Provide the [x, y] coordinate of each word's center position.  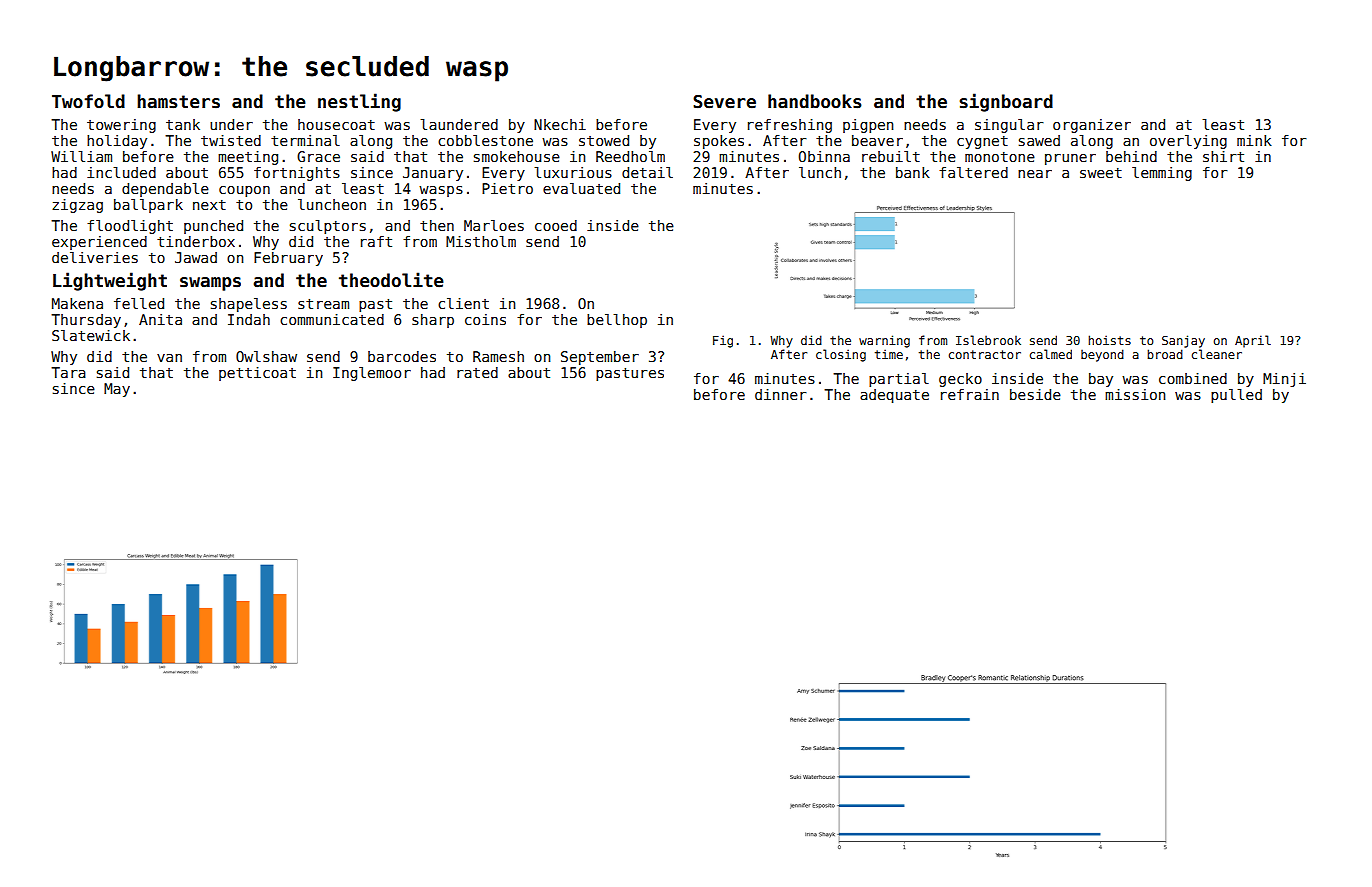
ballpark [148, 206]
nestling [359, 102]
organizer [1092, 126]
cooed [556, 225]
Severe [724, 102]
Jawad [196, 257]
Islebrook [988, 340]
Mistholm [481, 241]
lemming [1162, 174]
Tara [68, 372]
